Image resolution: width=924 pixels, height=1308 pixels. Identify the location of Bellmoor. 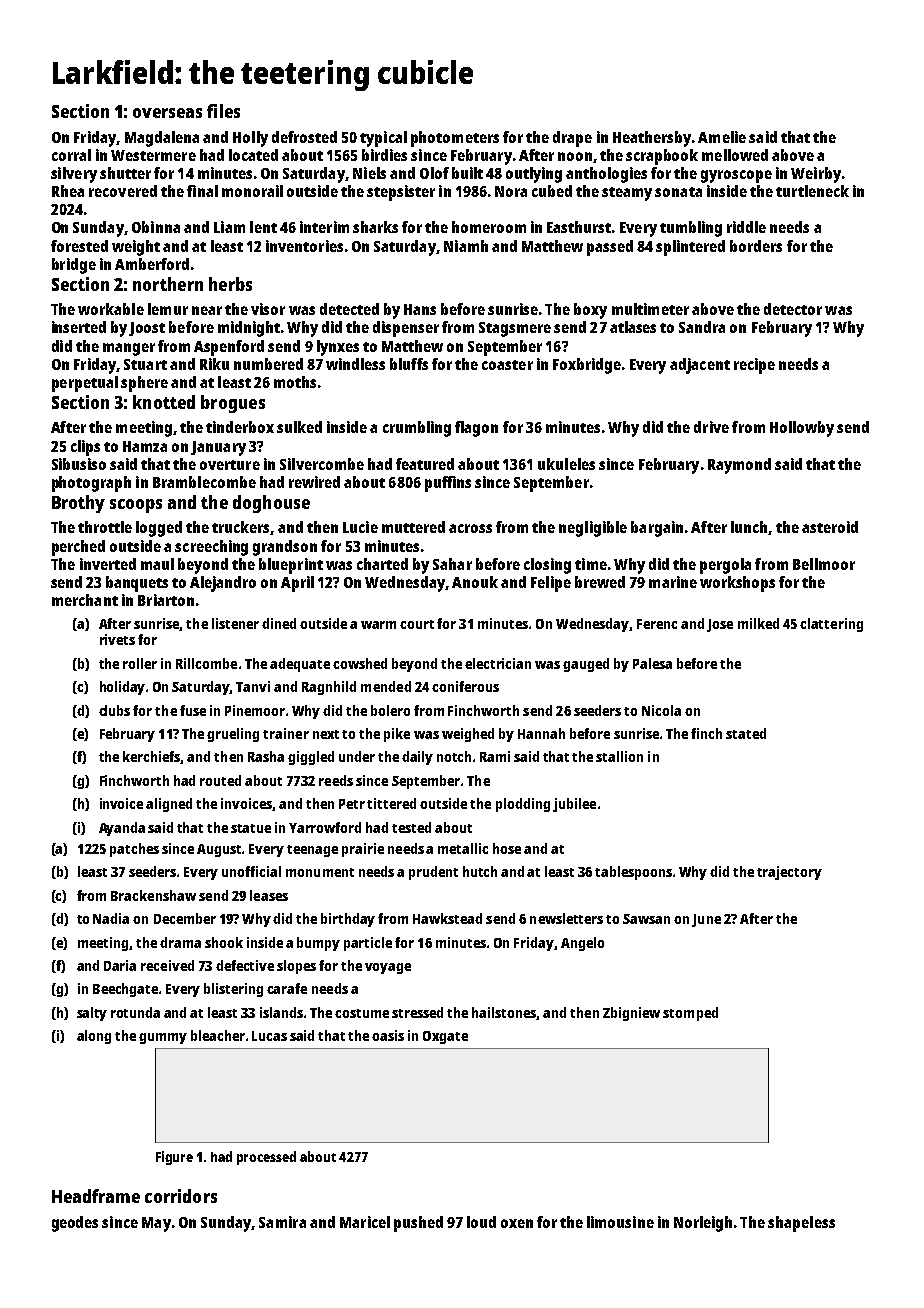
(824, 564).
